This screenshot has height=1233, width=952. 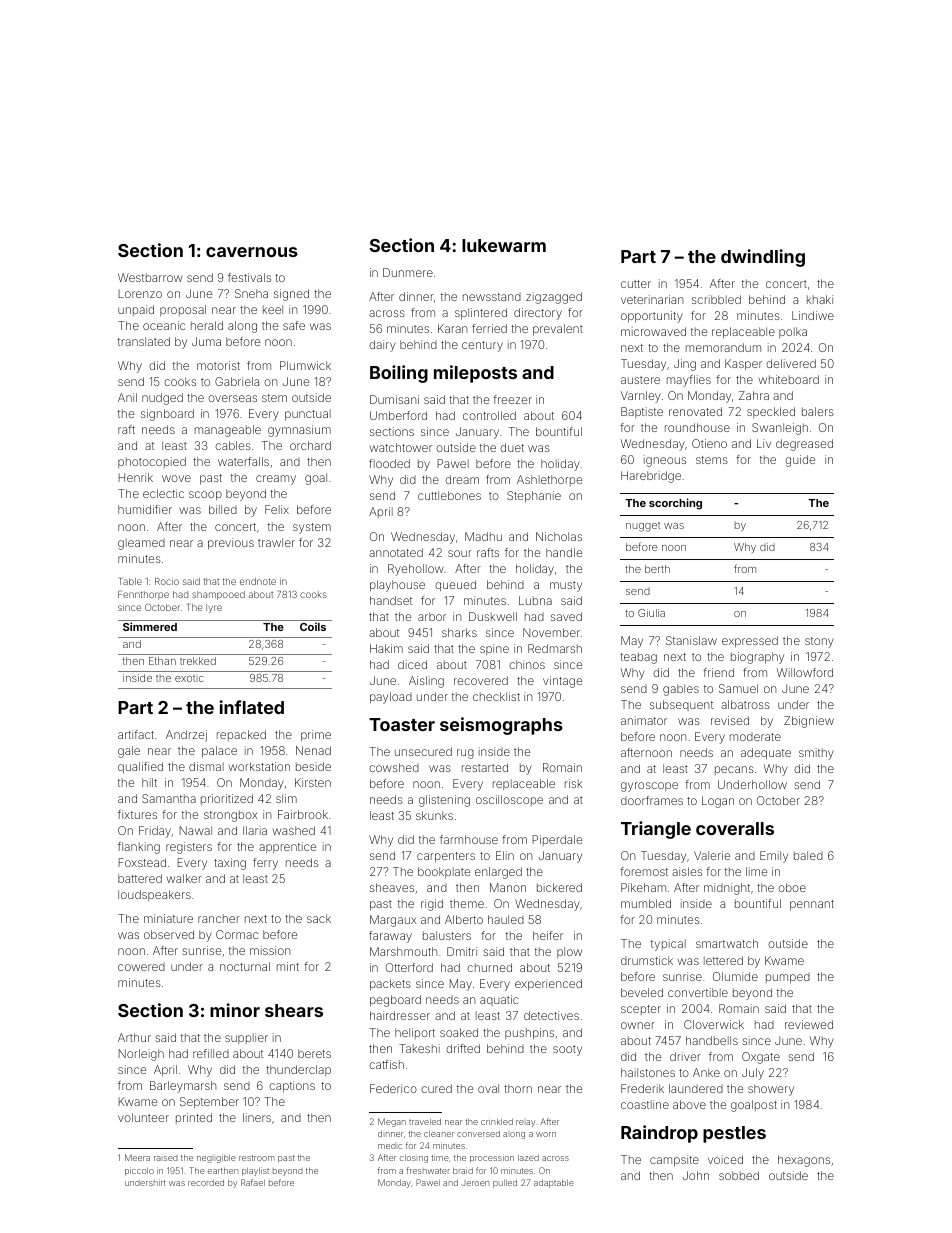 I want to click on guide, so click(x=800, y=461).
